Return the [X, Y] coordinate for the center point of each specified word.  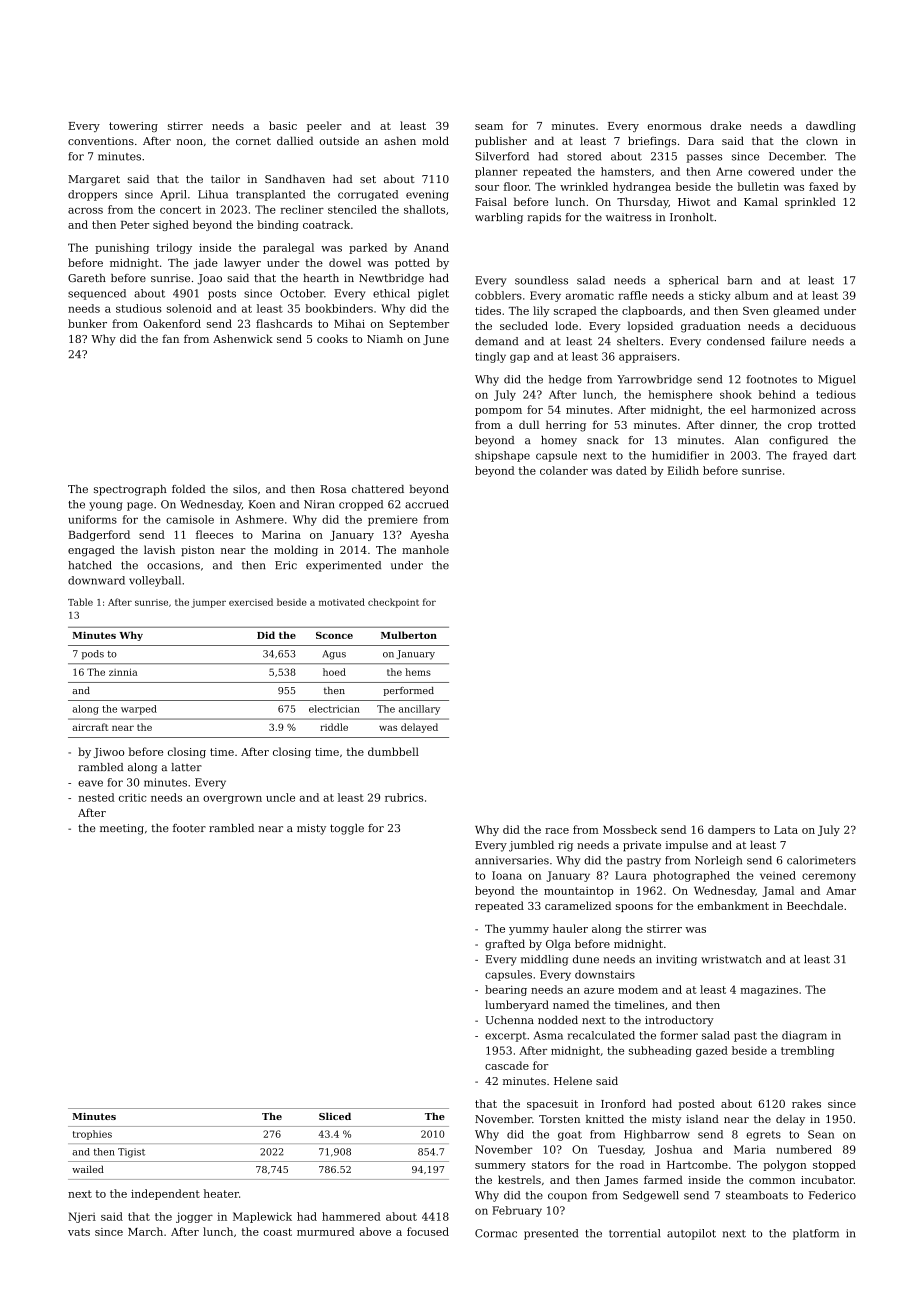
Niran [319, 504]
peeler [324, 126]
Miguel [836, 380]
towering [133, 127]
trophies [92, 1135]
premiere [393, 520]
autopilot [691, 1234]
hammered [351, 1216]
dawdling [831, 126]
